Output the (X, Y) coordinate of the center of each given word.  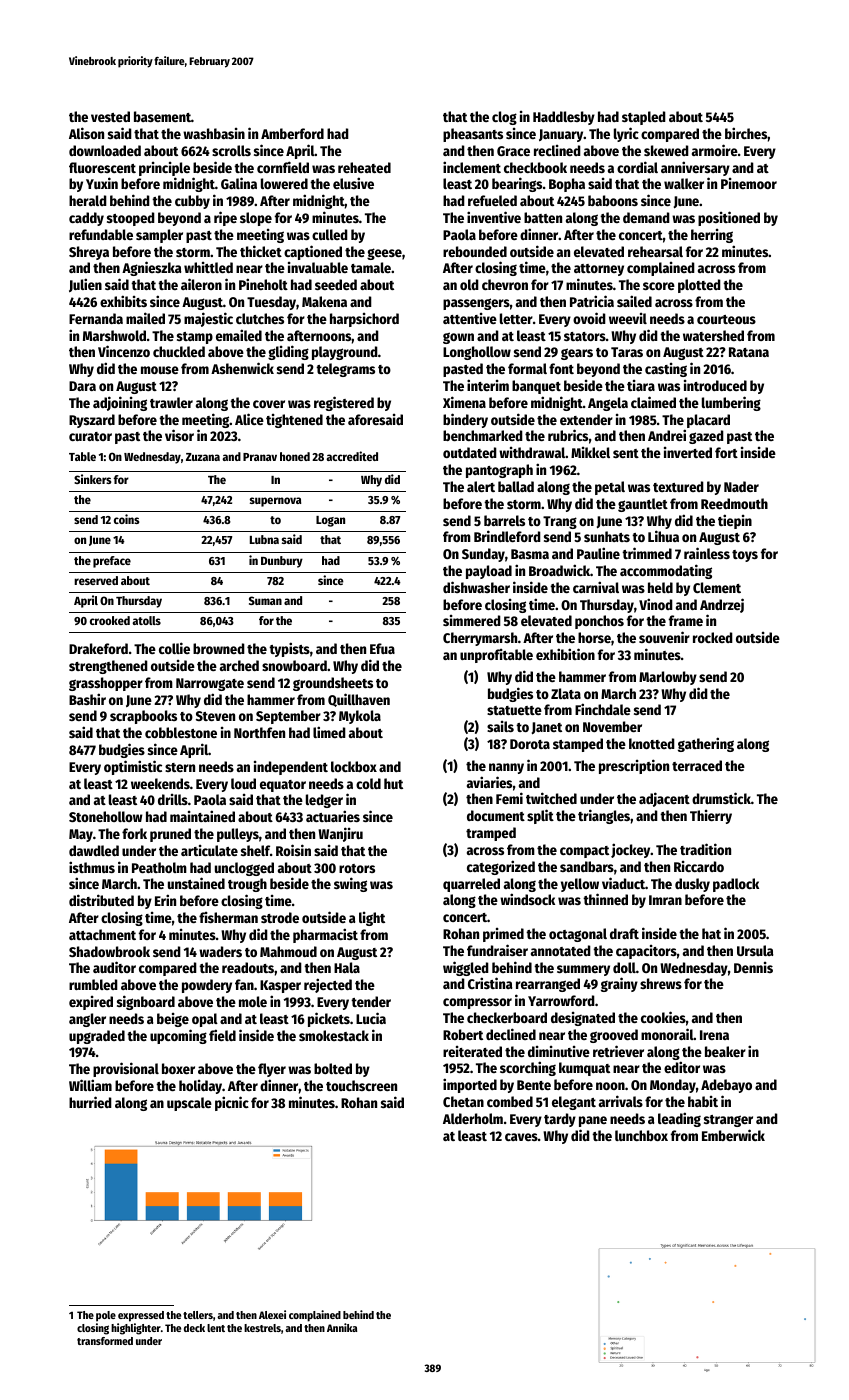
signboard (146, 1002)
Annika (342, 1327)
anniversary (695, 168)
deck (194, 1328)
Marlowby (668, 678)
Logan (330, 521)
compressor (477, 1003)
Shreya (89, 253)
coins (127, 519)
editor (682, 1067)
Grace (513, 151)
